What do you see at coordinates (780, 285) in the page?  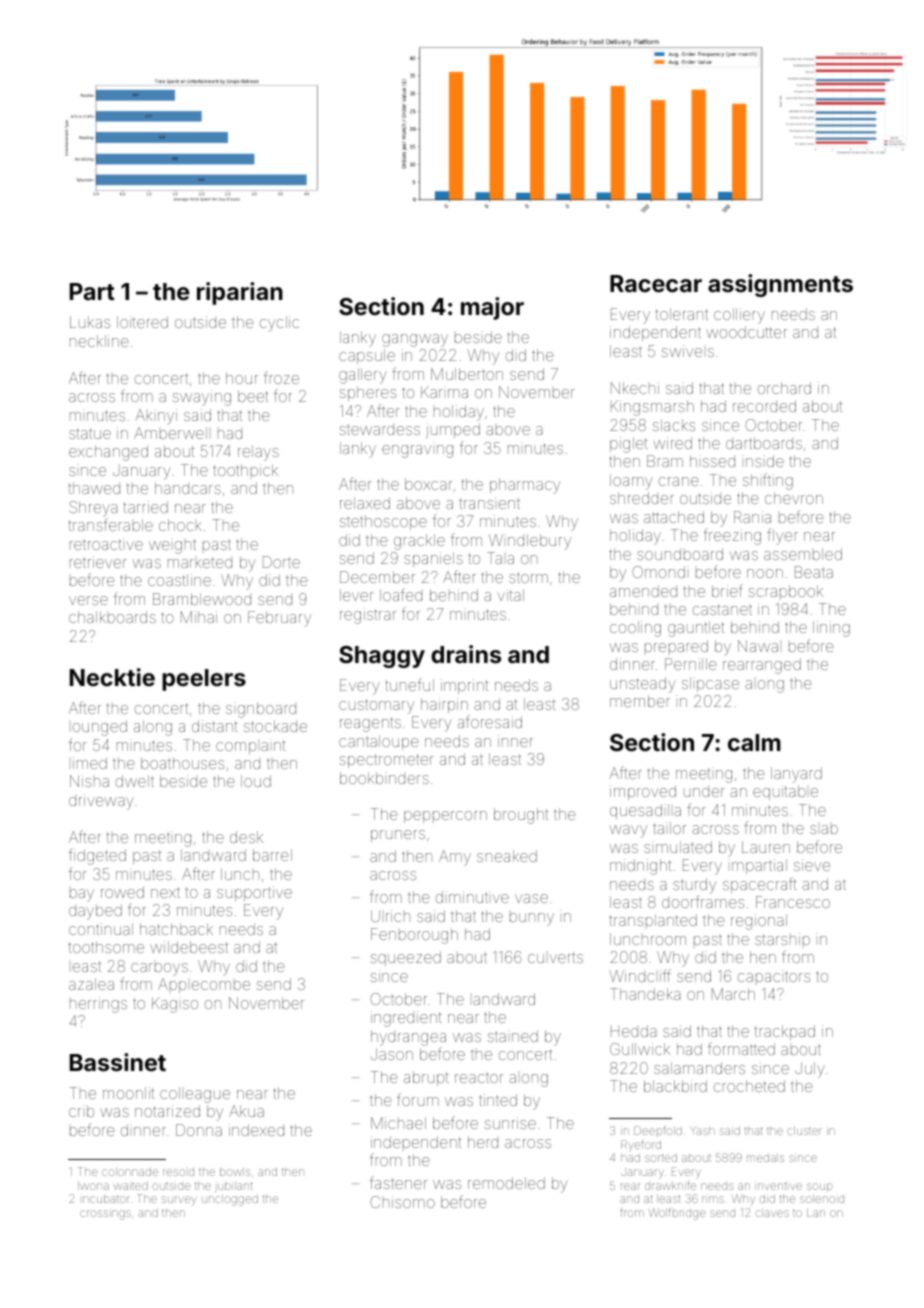 I see `assignments` at bounding box center [780, 285].
